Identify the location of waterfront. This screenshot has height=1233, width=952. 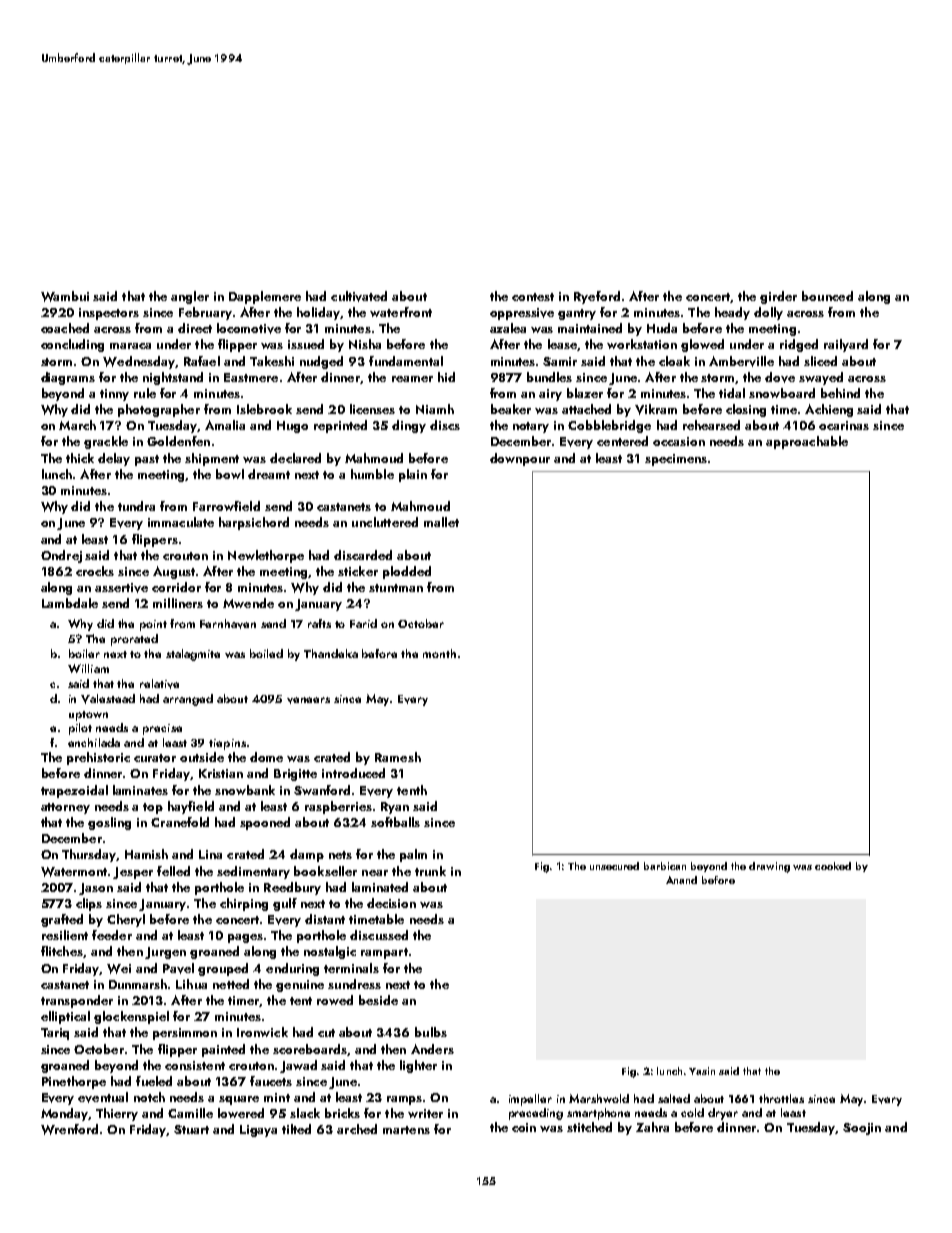
(401, 312).
